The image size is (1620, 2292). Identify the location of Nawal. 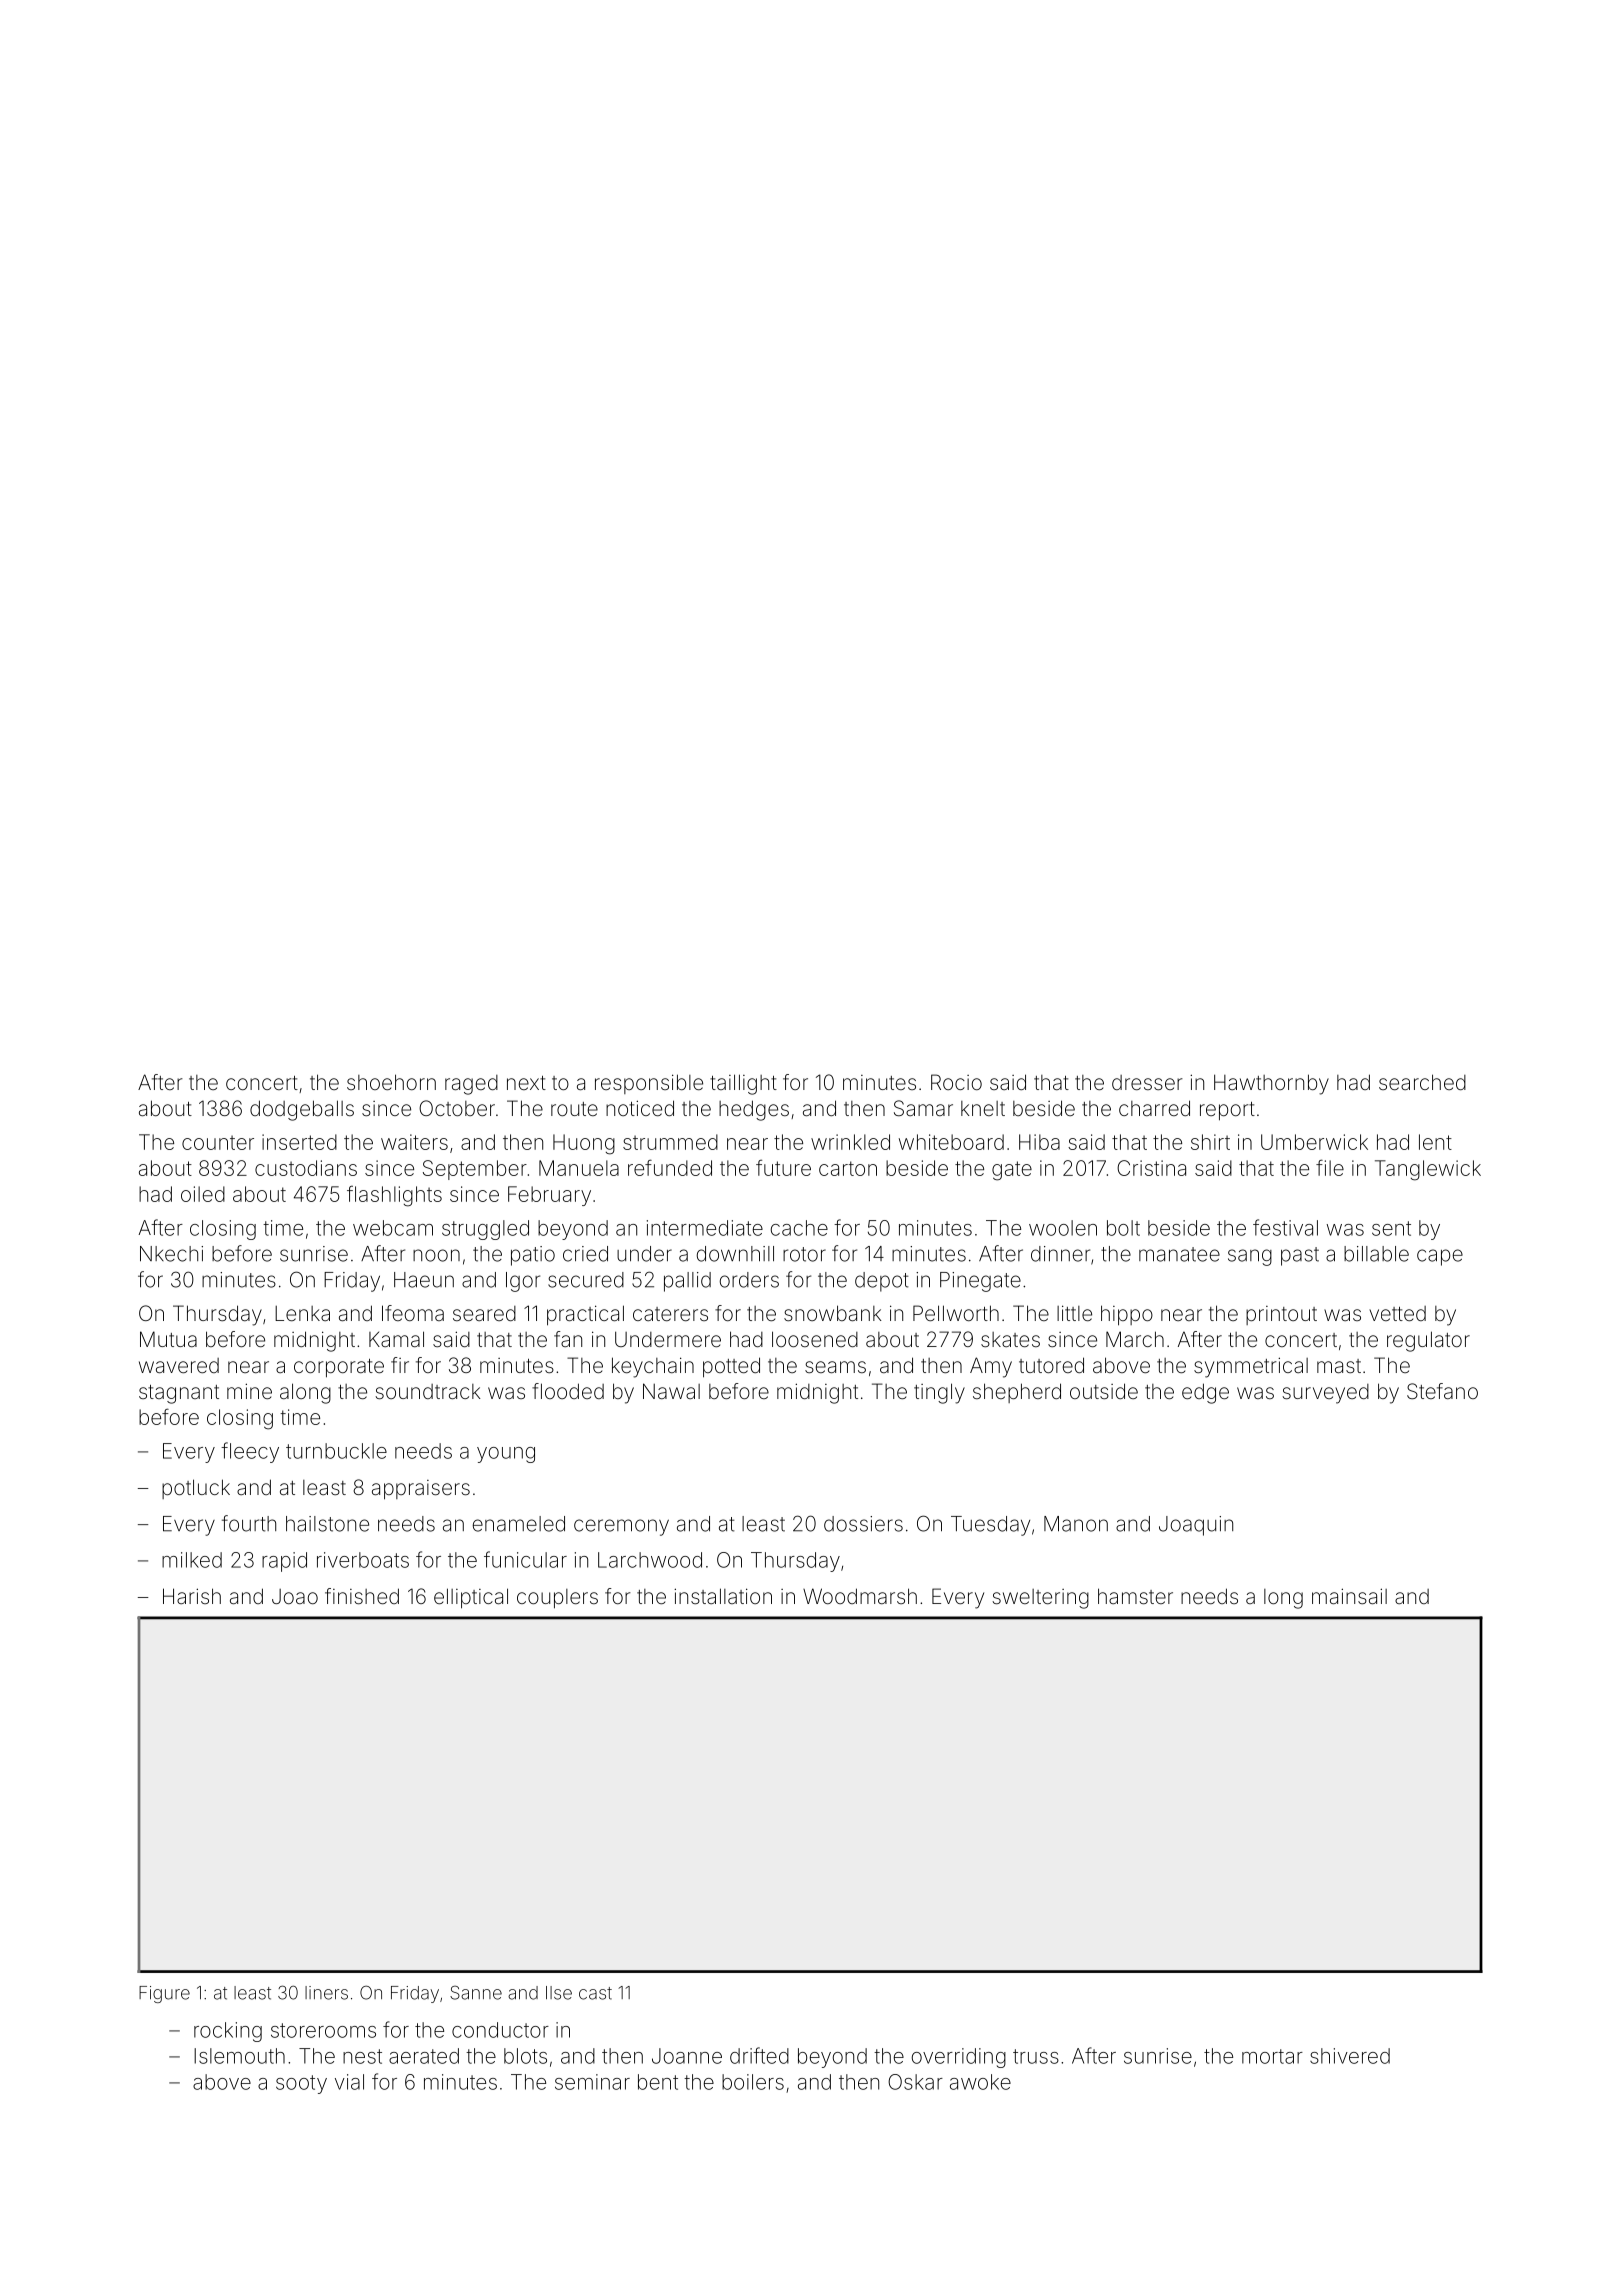
(671, 1391).
